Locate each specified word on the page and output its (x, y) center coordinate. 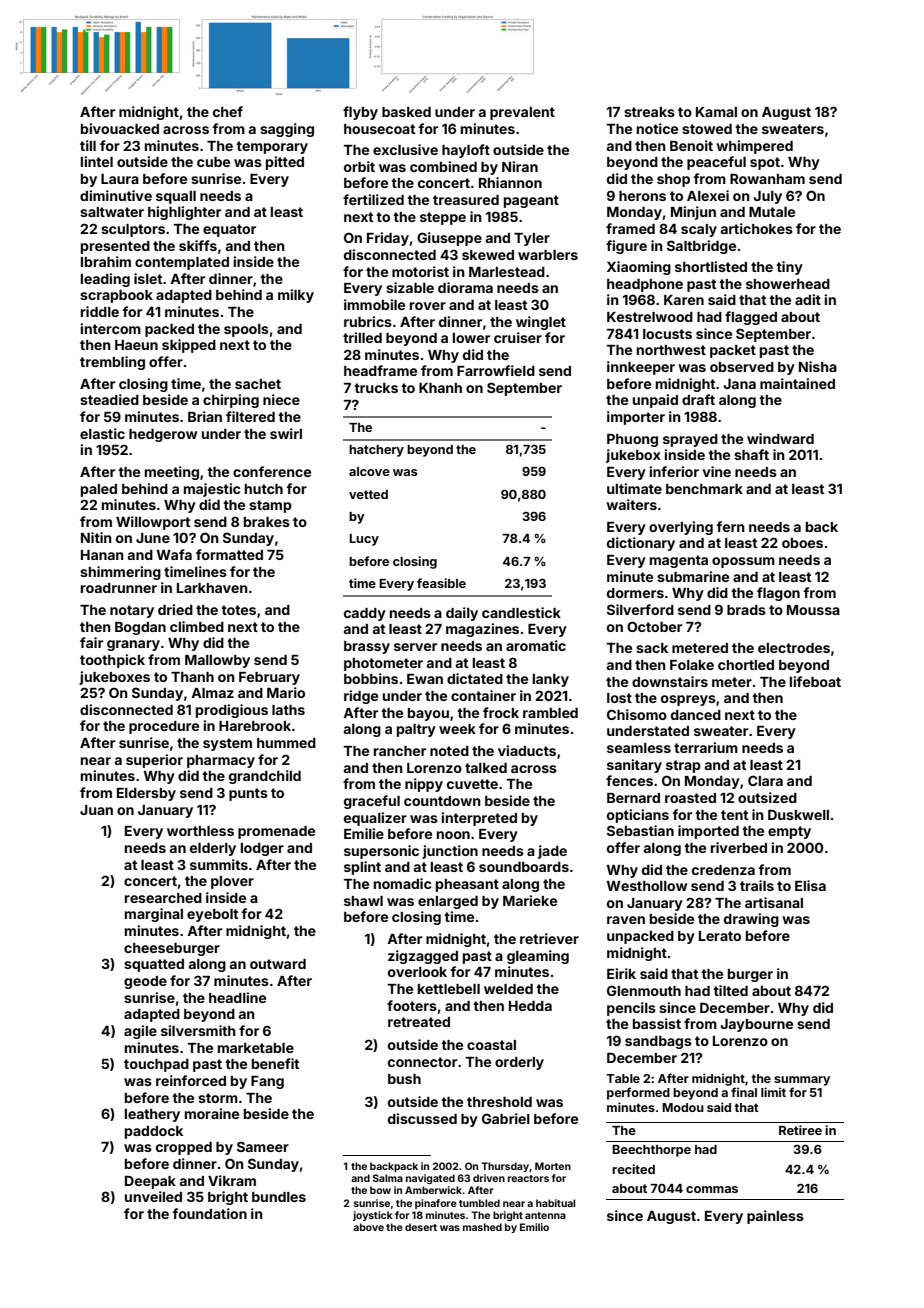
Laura (120, 179)
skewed (488, 255)
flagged (751, 318)
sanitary (634, 766)
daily (462, 614)
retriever (549, 938)
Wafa (174, 554)
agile (140, 1032)
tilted (730, 990)
